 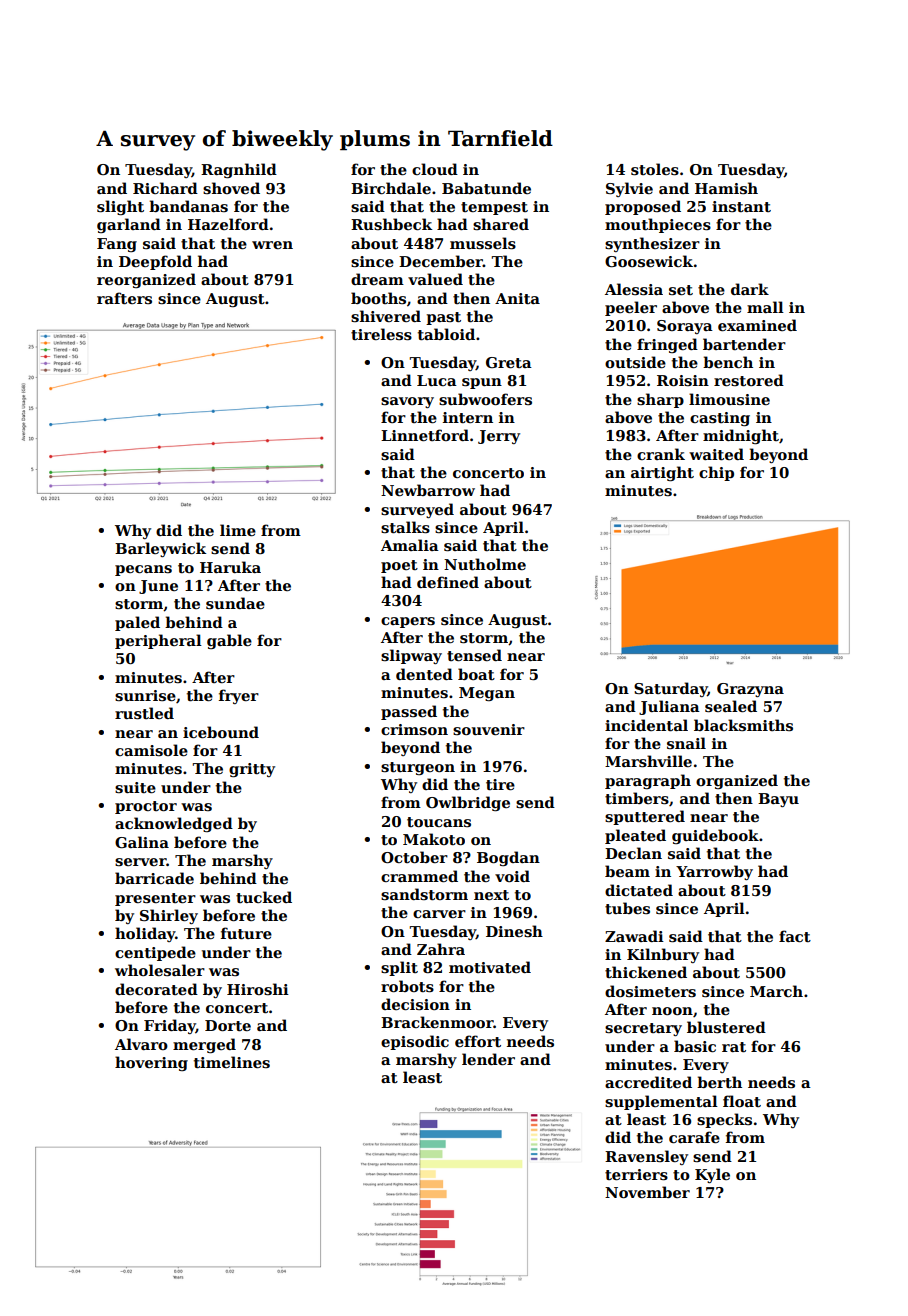 What do you see at coordinates (726, 188) in the screenshot?
I see `Hamish` at bounding box center [726, 188].
